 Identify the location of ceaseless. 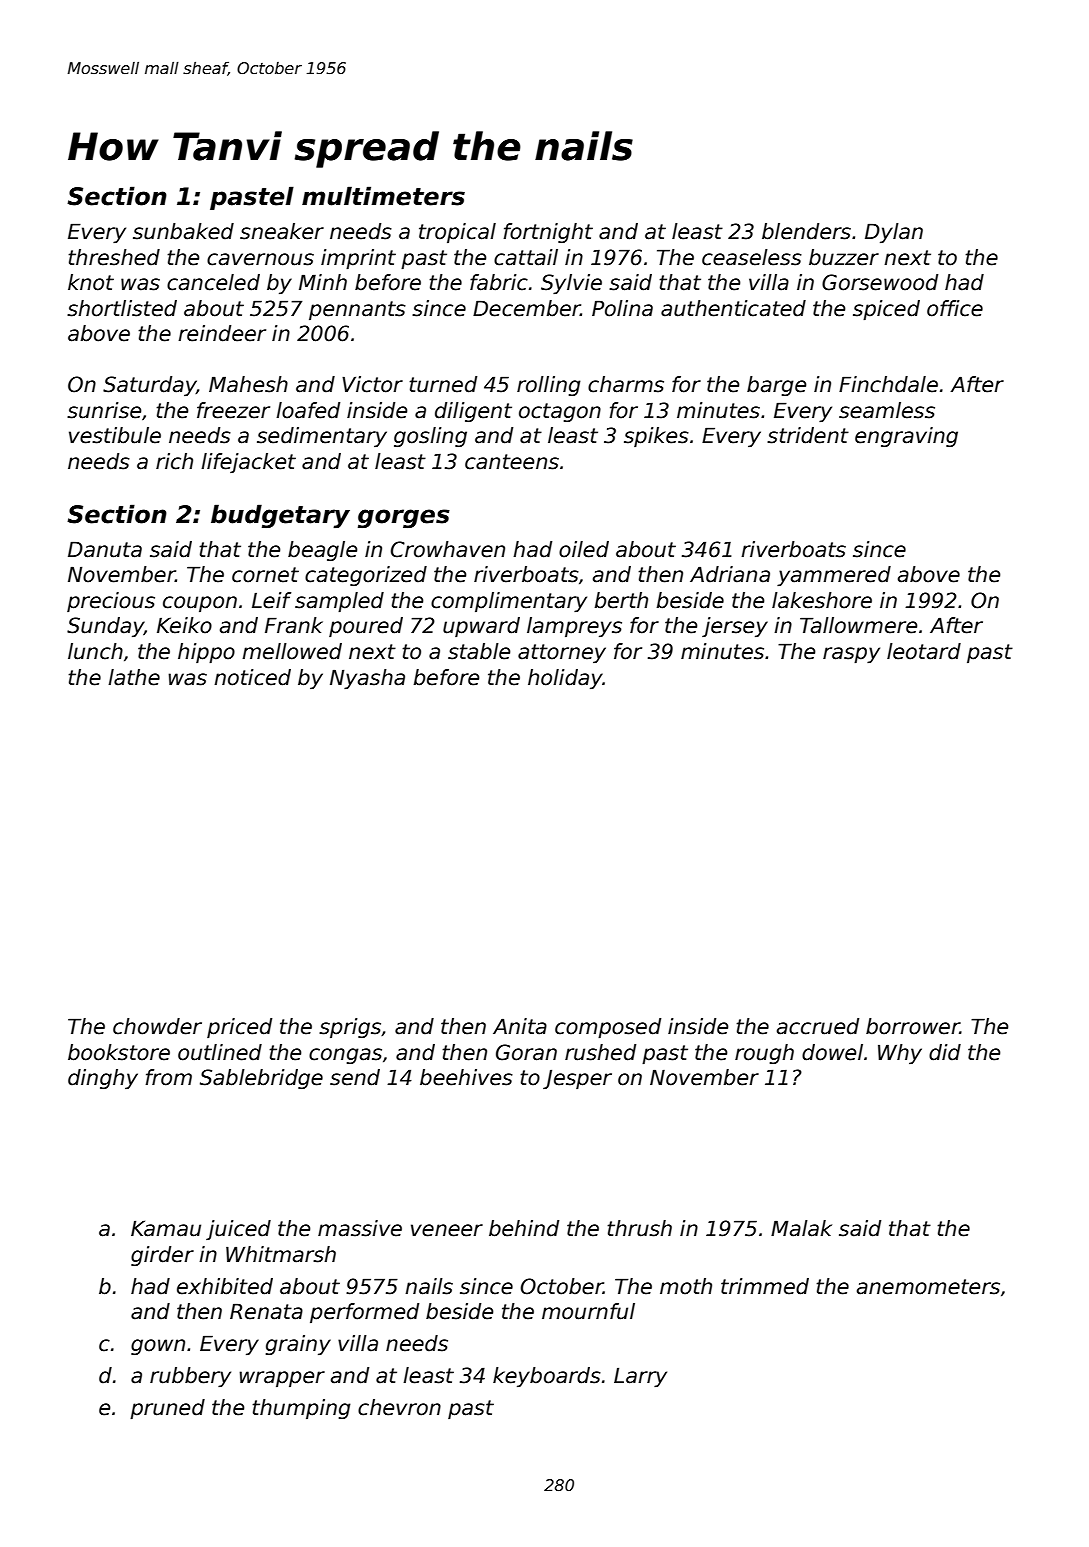
(752, 257).
